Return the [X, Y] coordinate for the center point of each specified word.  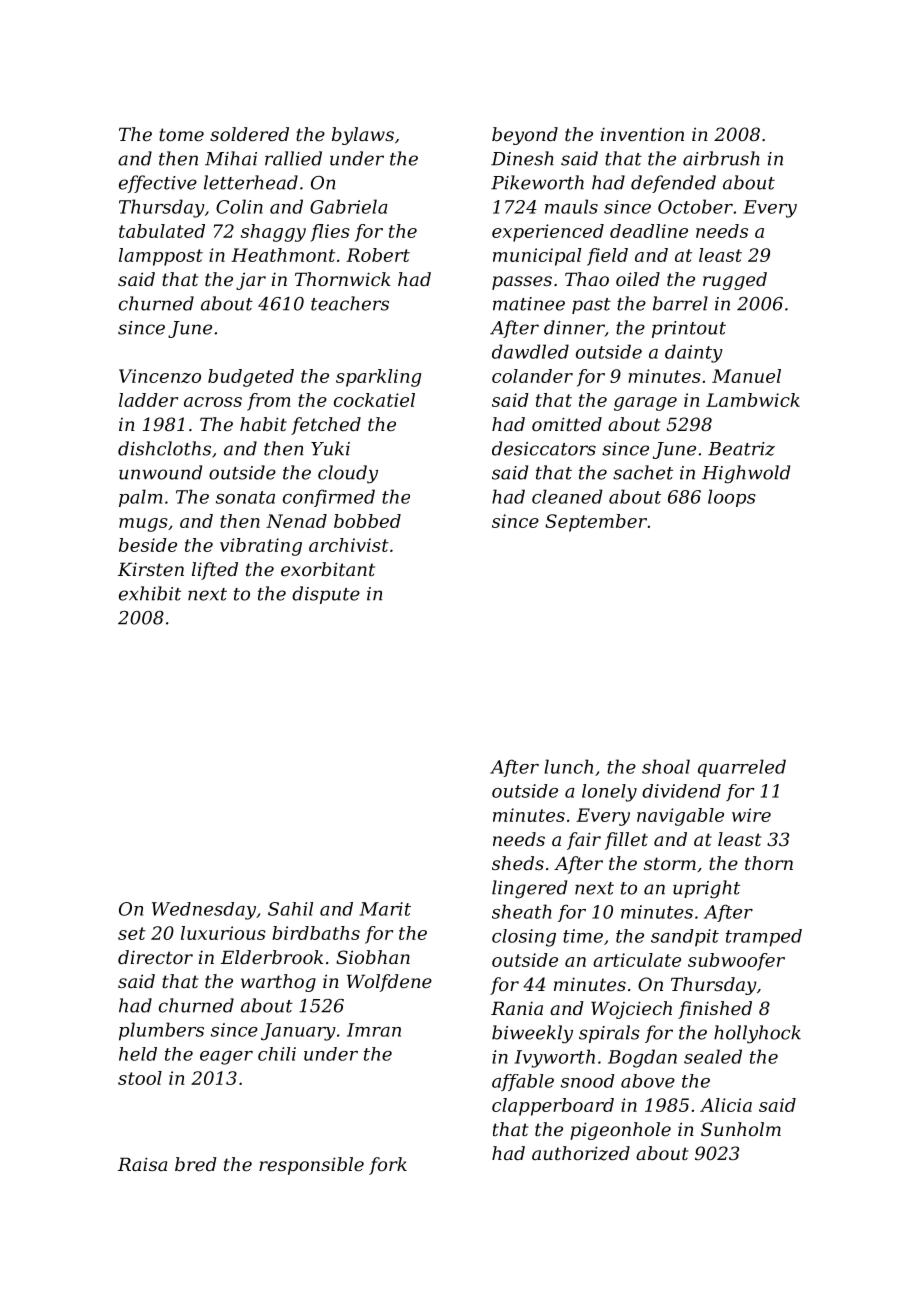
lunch [568, 766]
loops [732, 498]
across [213, 402]
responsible [311, 1166]
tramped [764, 938]
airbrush [721, 158]
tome [181, 134]
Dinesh [522, 158]
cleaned [567, 496]
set [132, 933]
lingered [529, 889]
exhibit [150, 593]
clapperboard [553, 1107]
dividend [681, 791]
